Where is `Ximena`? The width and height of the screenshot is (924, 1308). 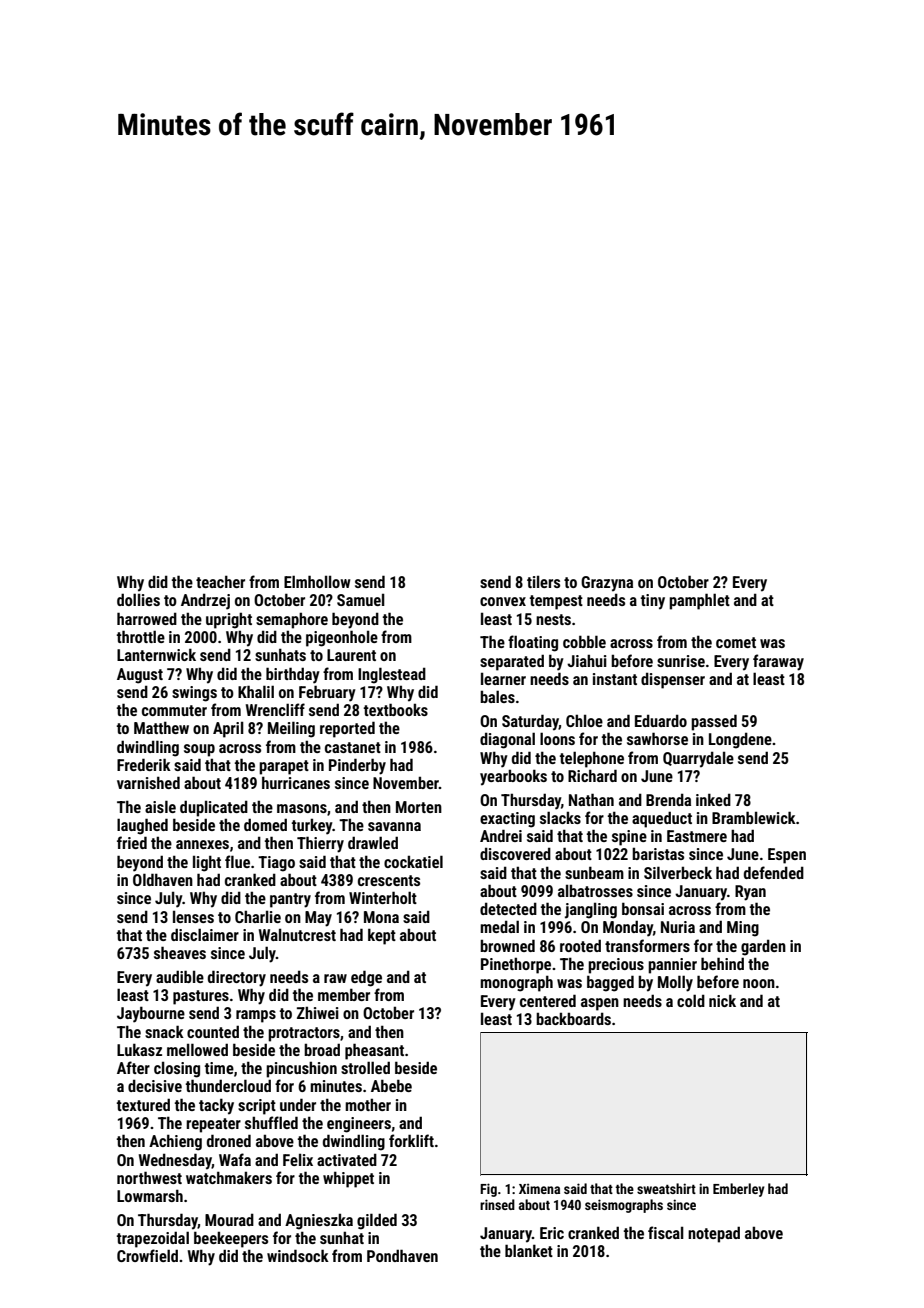
Ximena is located at coordinates (539, 1188).
